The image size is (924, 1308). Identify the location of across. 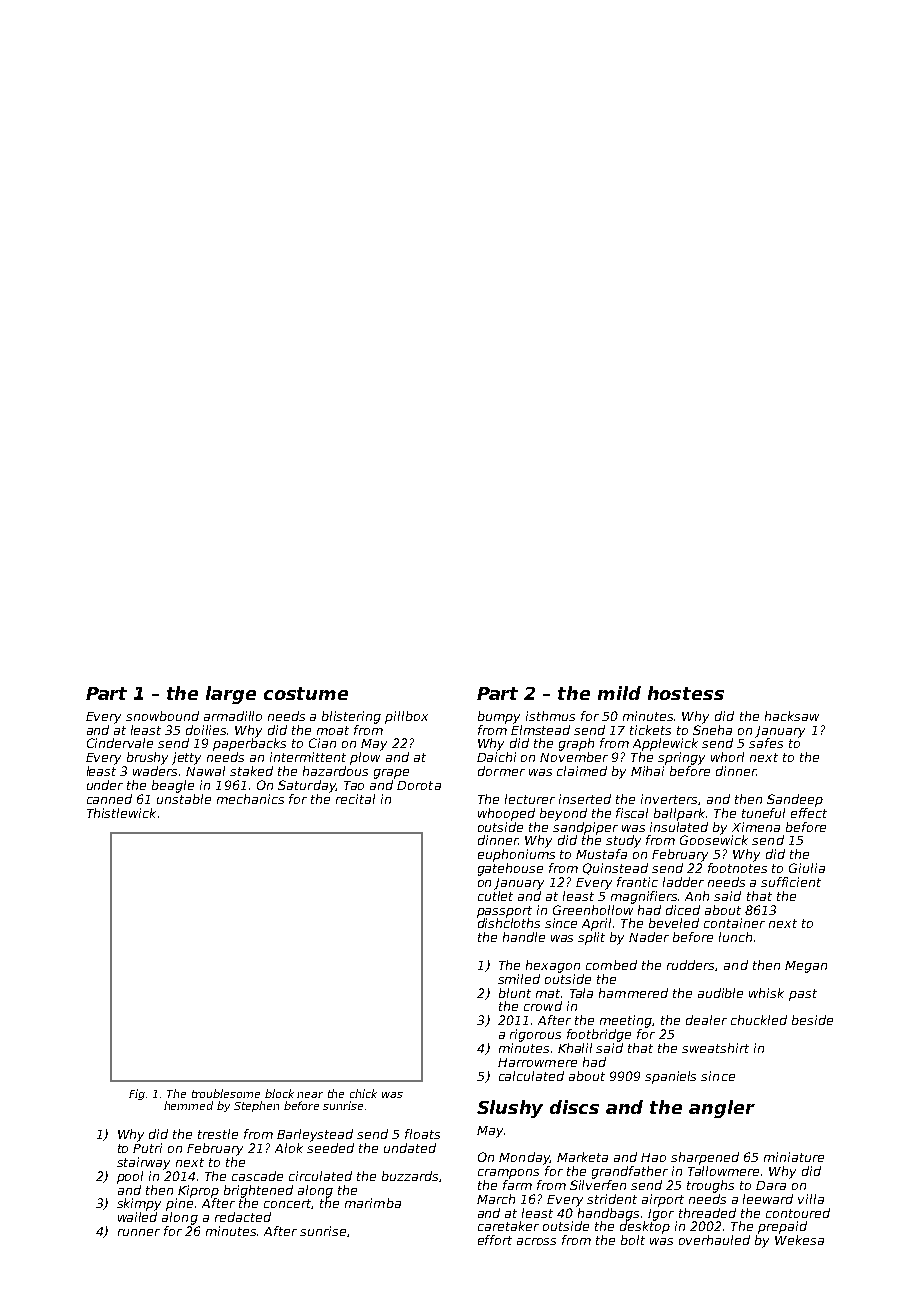
(536, 1241).
